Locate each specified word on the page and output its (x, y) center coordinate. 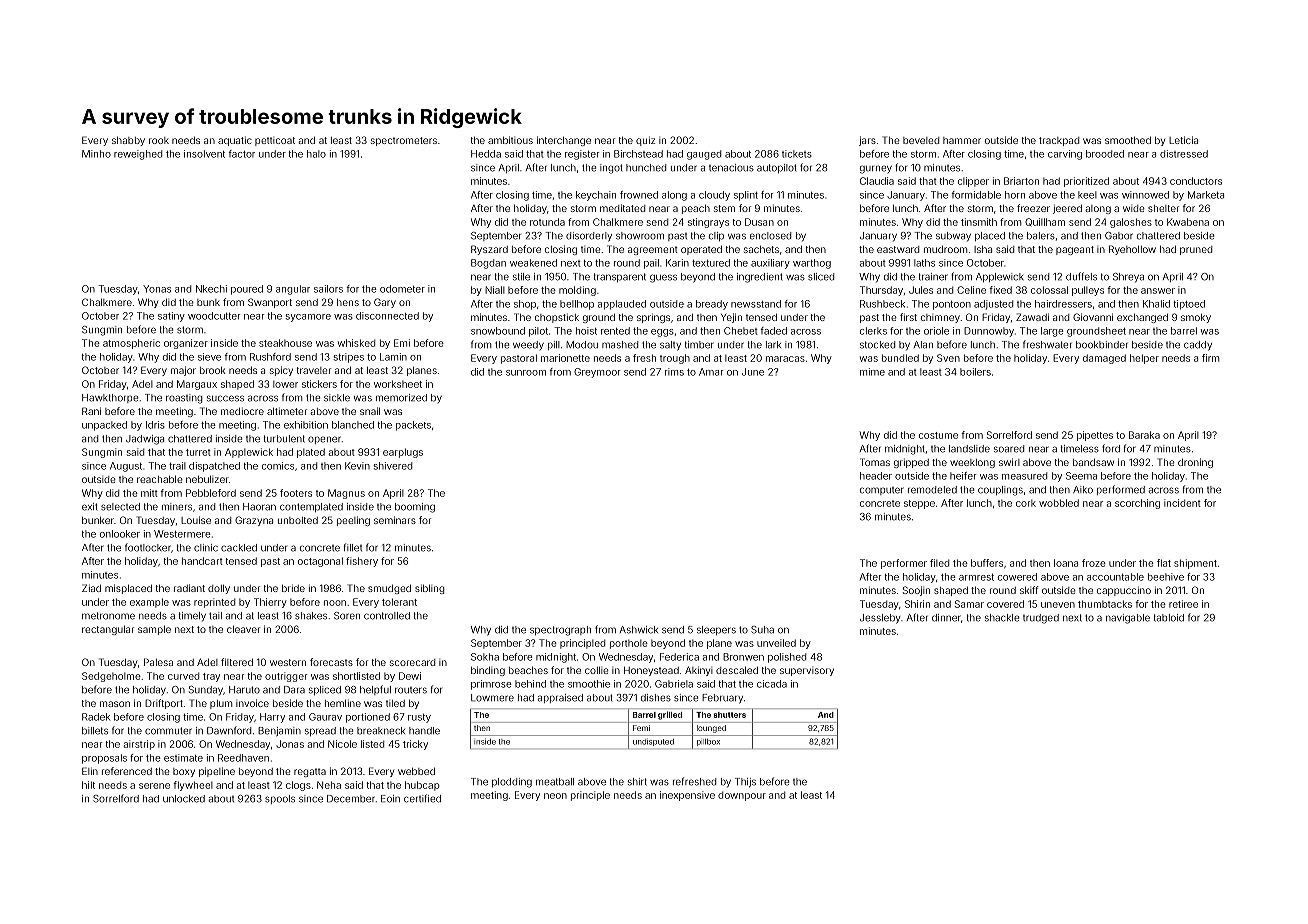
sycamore (308, 318)
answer (1158, 291)
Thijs (745, 782)
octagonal (320, 562)
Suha (762, 630)
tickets (797, 154)
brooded (1105, 154)
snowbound (498, 331)
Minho (96, 154)
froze (1094, 563)
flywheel (193, 786)
